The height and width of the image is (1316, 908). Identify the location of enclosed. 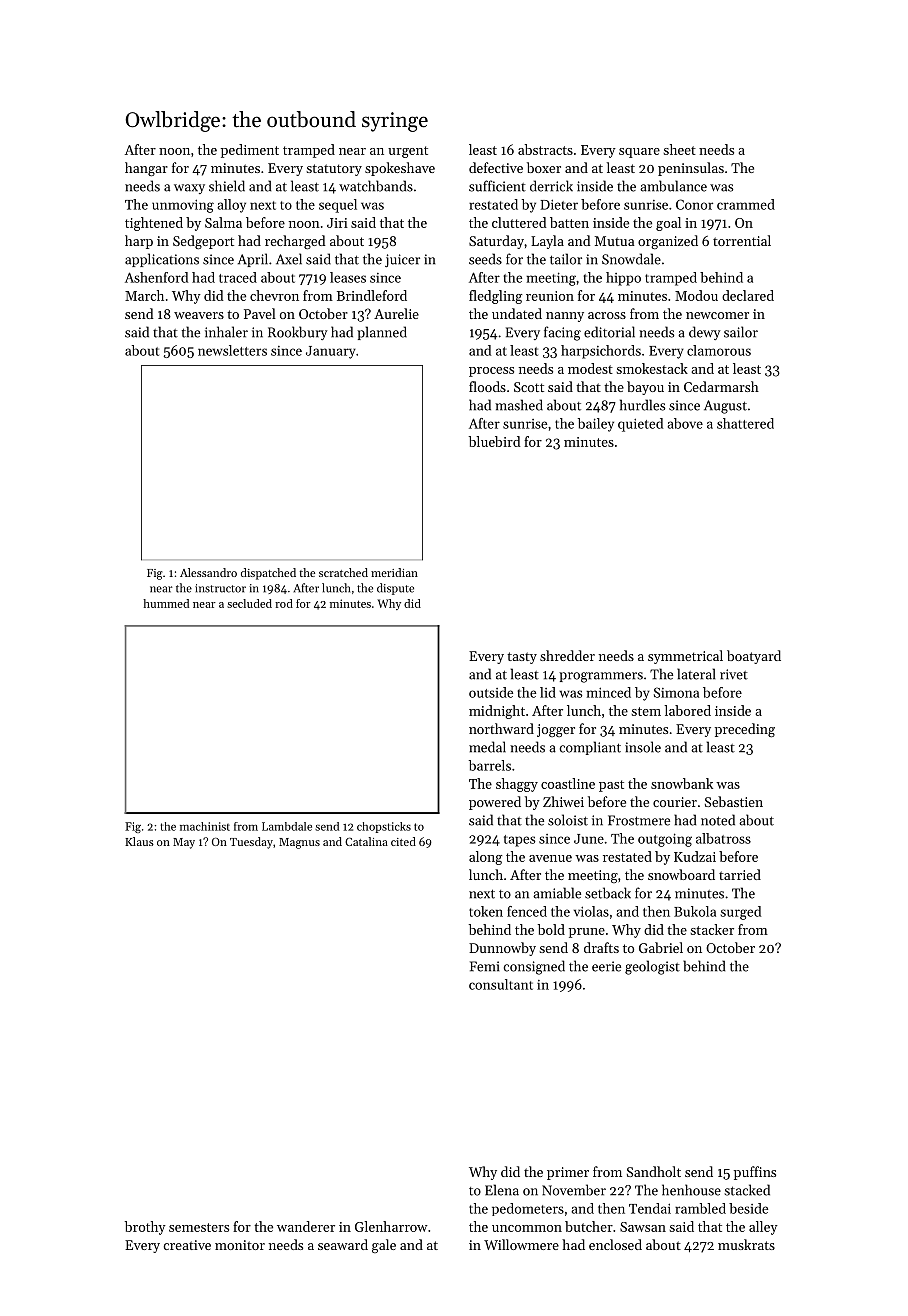
(615, 1244).
